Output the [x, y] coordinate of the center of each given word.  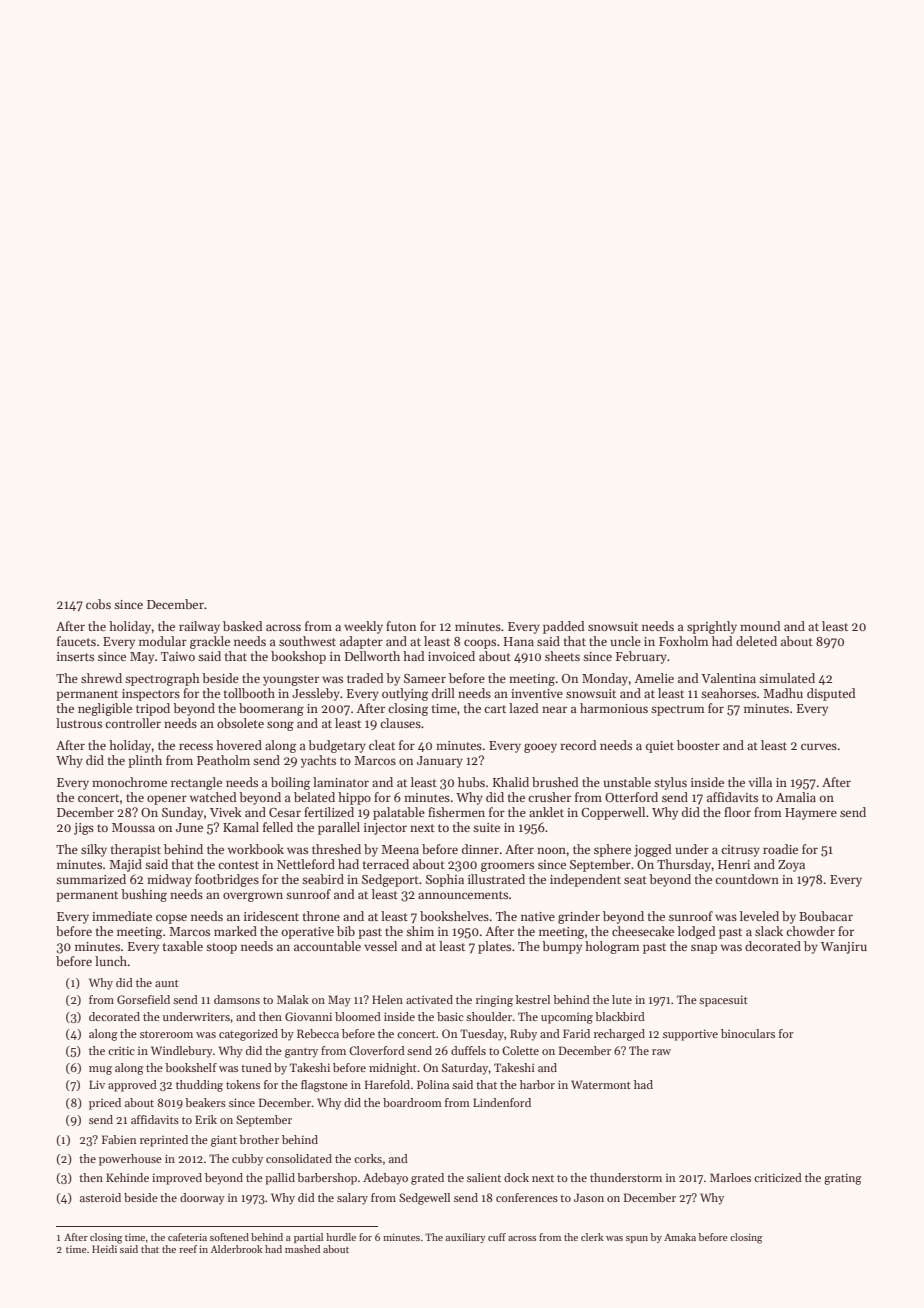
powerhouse [130, 1160]
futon [401, 626]
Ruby [523, 1035]
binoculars [748, 1033]
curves [819, 746]
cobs [98, 604]
